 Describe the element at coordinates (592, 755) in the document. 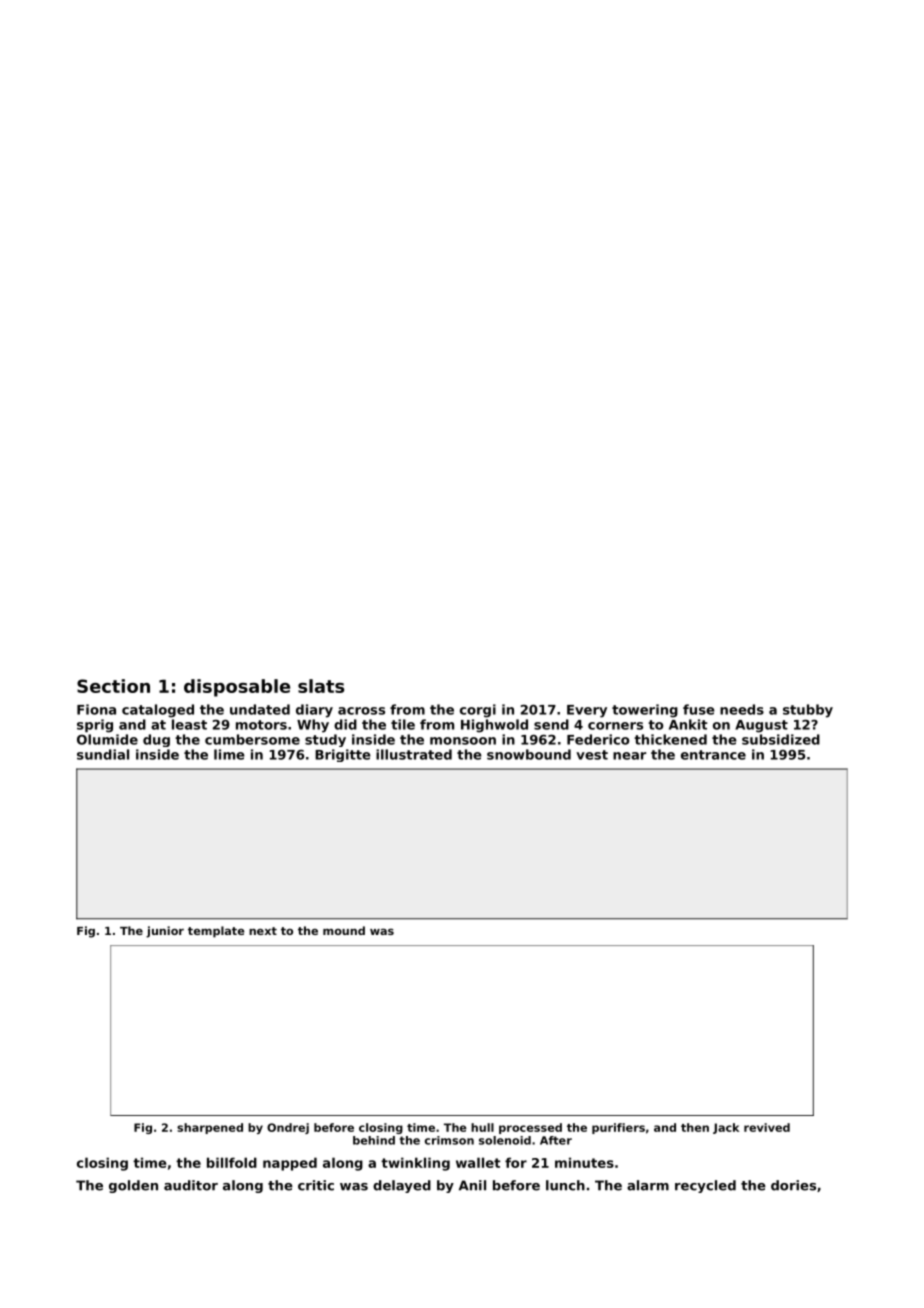

I see `vest` at that location.
